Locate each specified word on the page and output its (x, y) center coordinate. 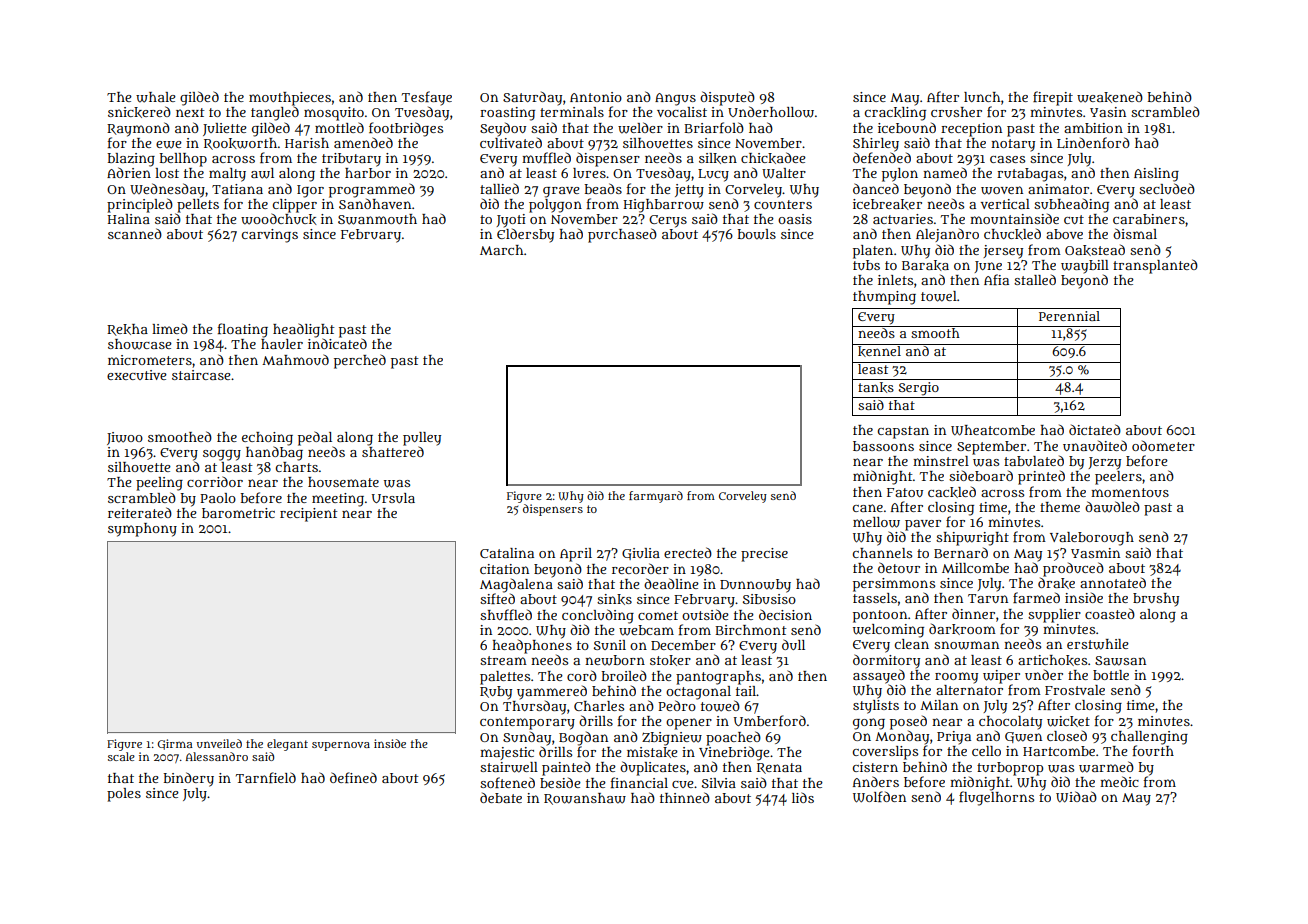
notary (1013, 145)
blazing (131, 160)
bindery (188, 779)
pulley (422, 439)
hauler (282, 344)
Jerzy (1104, 463)
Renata (779, 768)
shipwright (972, 539)
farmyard (656, 497)
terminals (572, 112)
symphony (142, 530)
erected (688, 552)
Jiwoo (125, 438)
